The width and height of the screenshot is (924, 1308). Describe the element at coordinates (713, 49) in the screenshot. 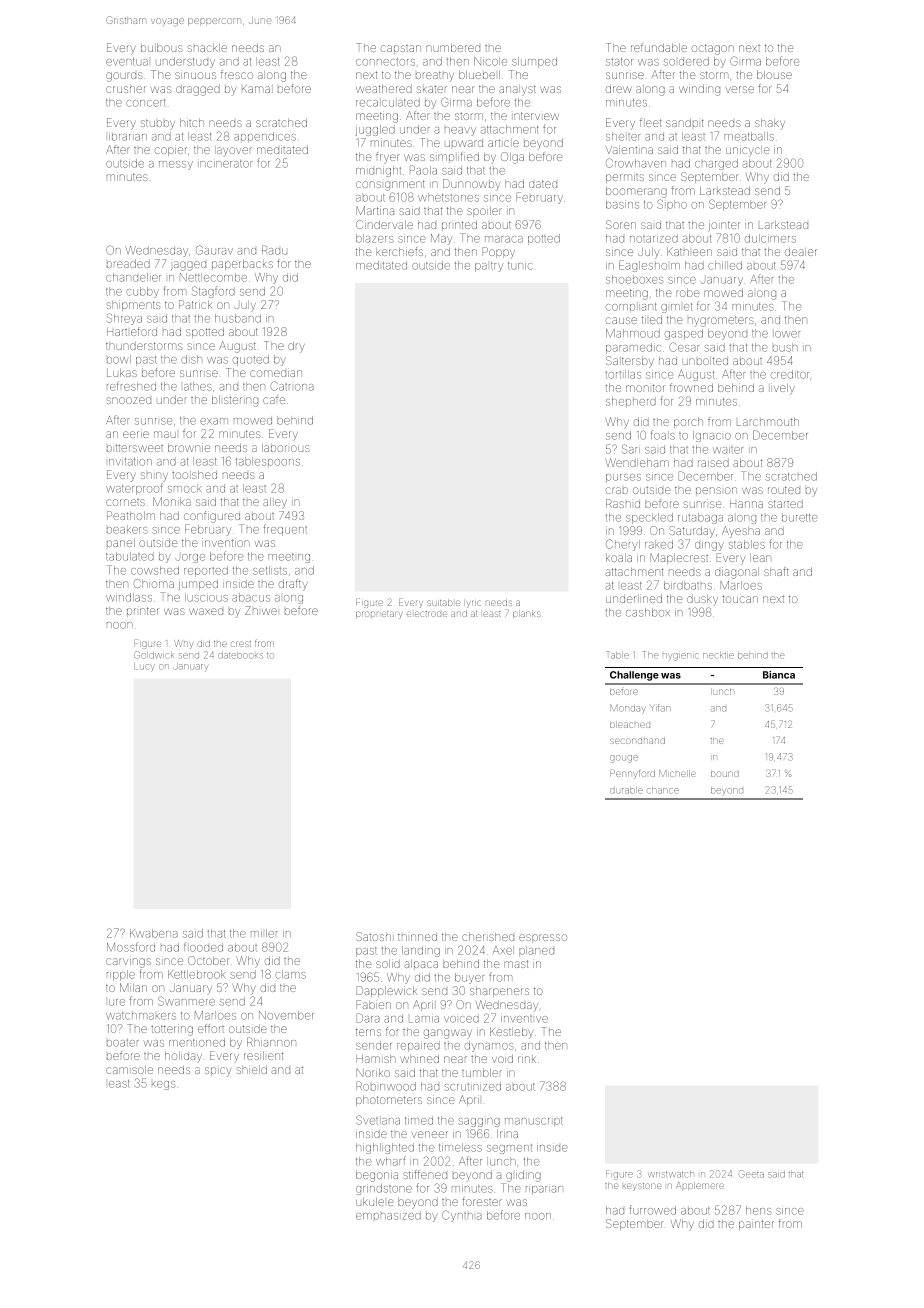

I see `octagon` at that location.
